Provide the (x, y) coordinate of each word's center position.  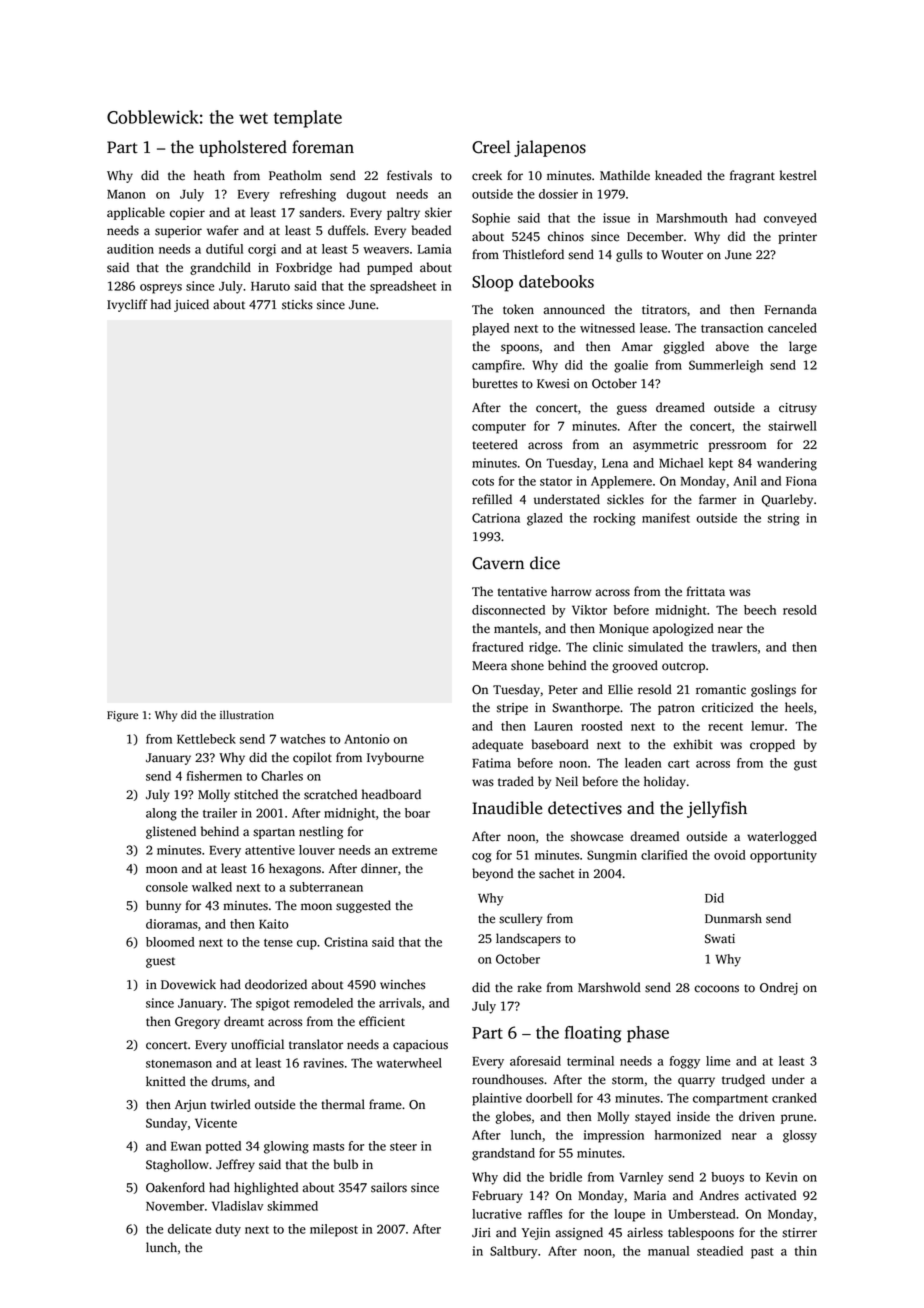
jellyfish (717, 809)
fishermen (214, 776)
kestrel (798, 175)
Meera (489, 666)
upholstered (243, 148)
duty (228, 1230)
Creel (491, 147)
